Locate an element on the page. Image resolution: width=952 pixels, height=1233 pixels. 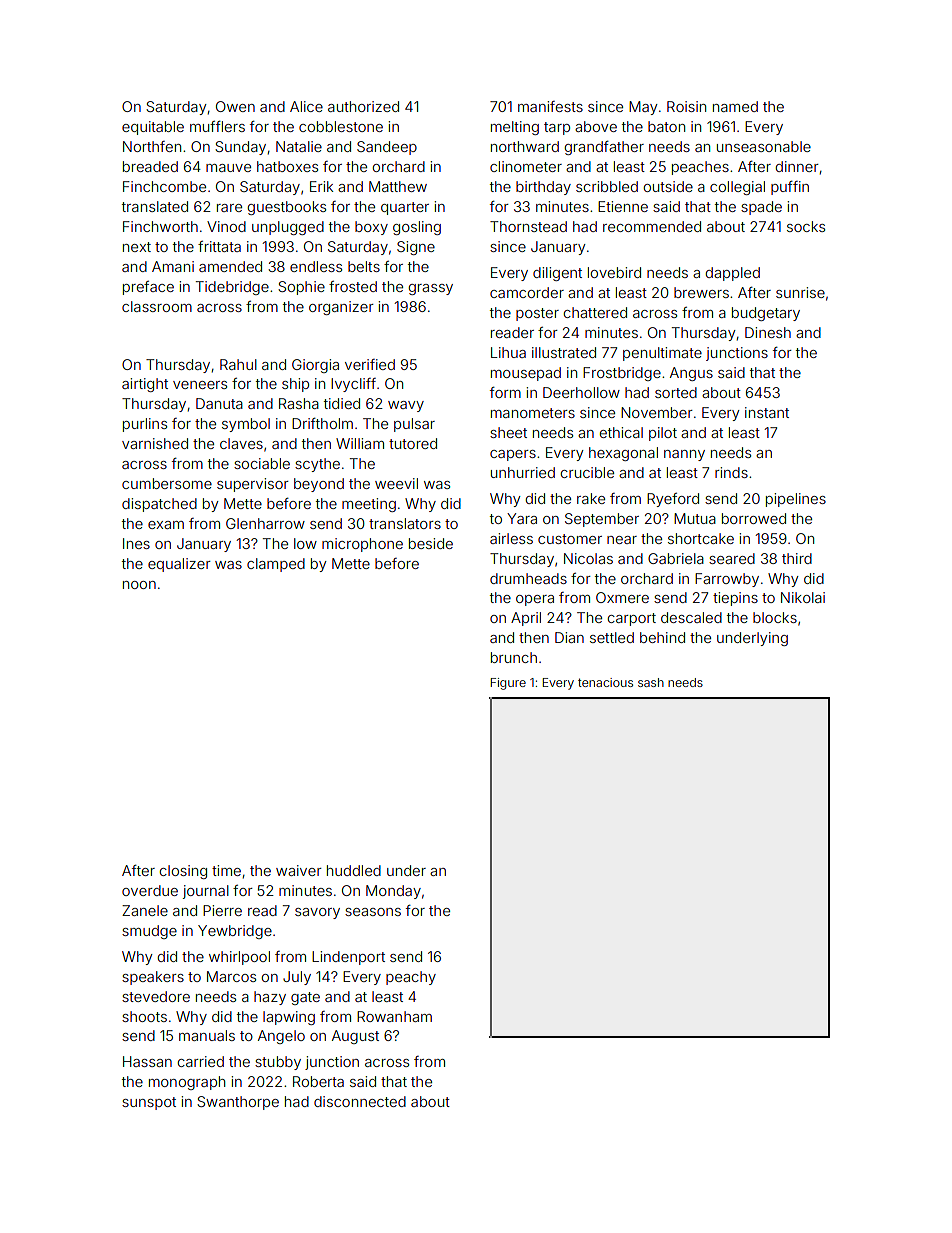
Figure is located at coordinates (508, 684).
